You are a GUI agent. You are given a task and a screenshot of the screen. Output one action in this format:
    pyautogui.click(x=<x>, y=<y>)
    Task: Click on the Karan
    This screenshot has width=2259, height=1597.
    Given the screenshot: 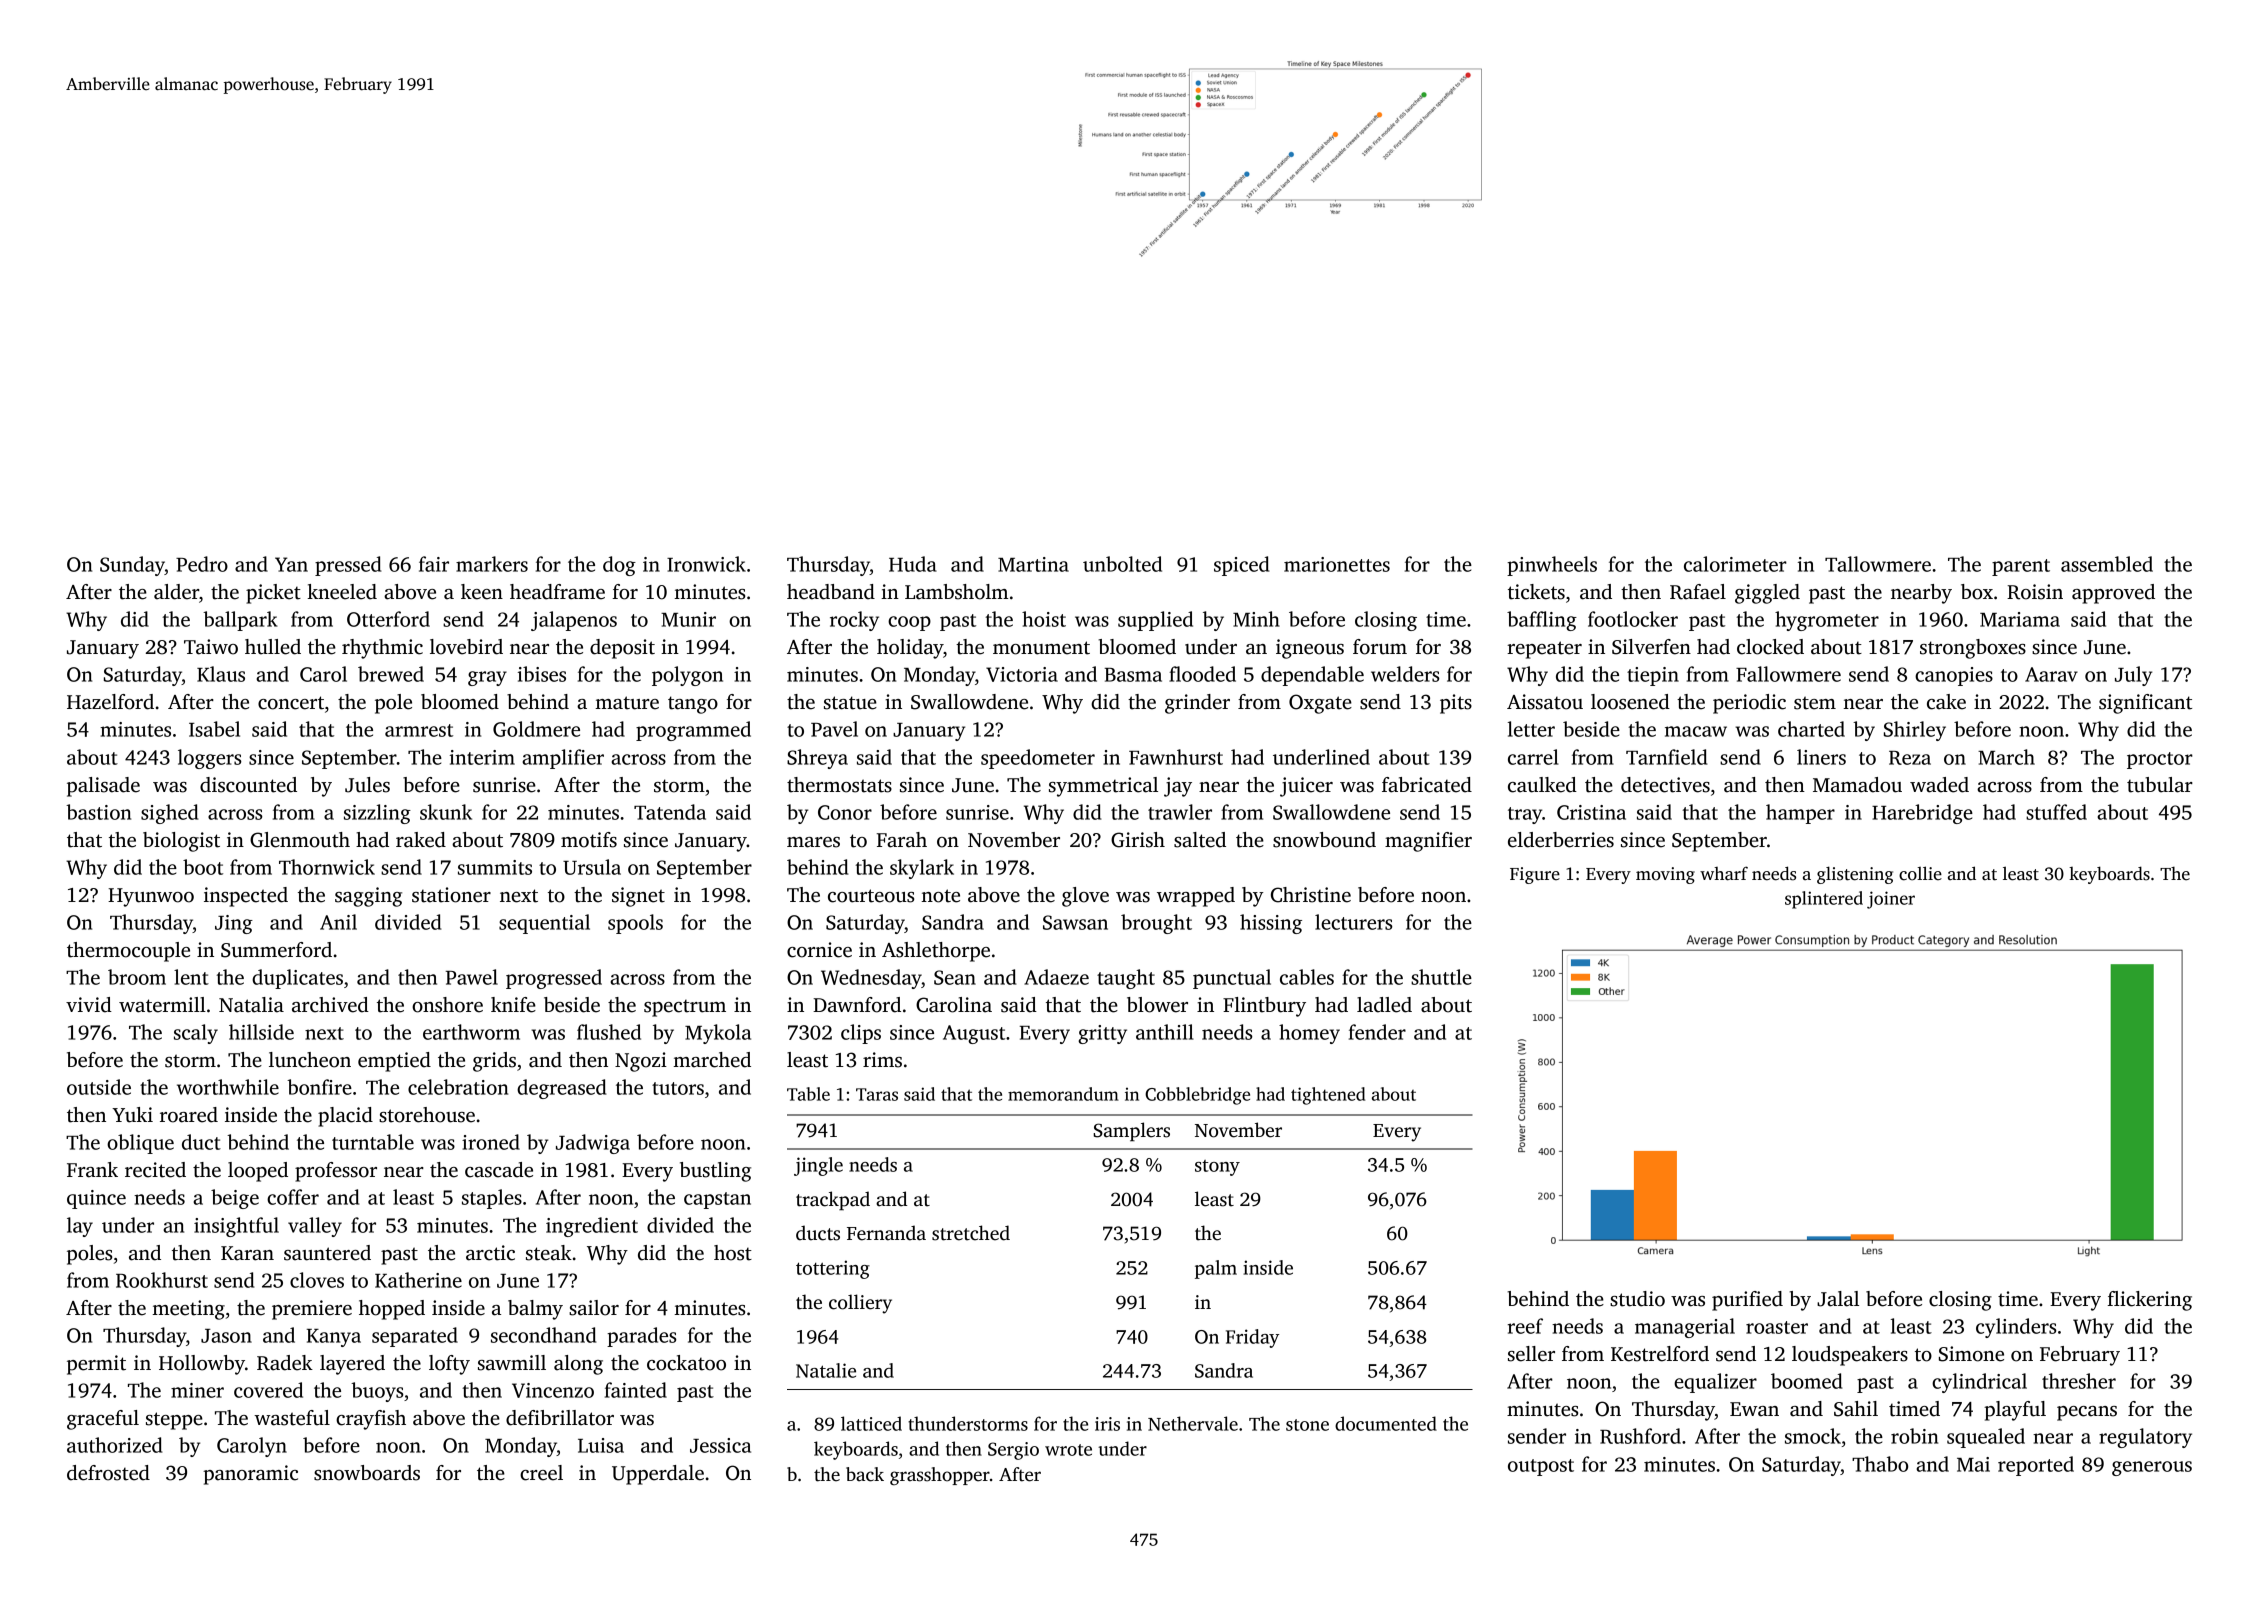 What is the action you would take?
    pyautogui.click(x=247, y=1253)
